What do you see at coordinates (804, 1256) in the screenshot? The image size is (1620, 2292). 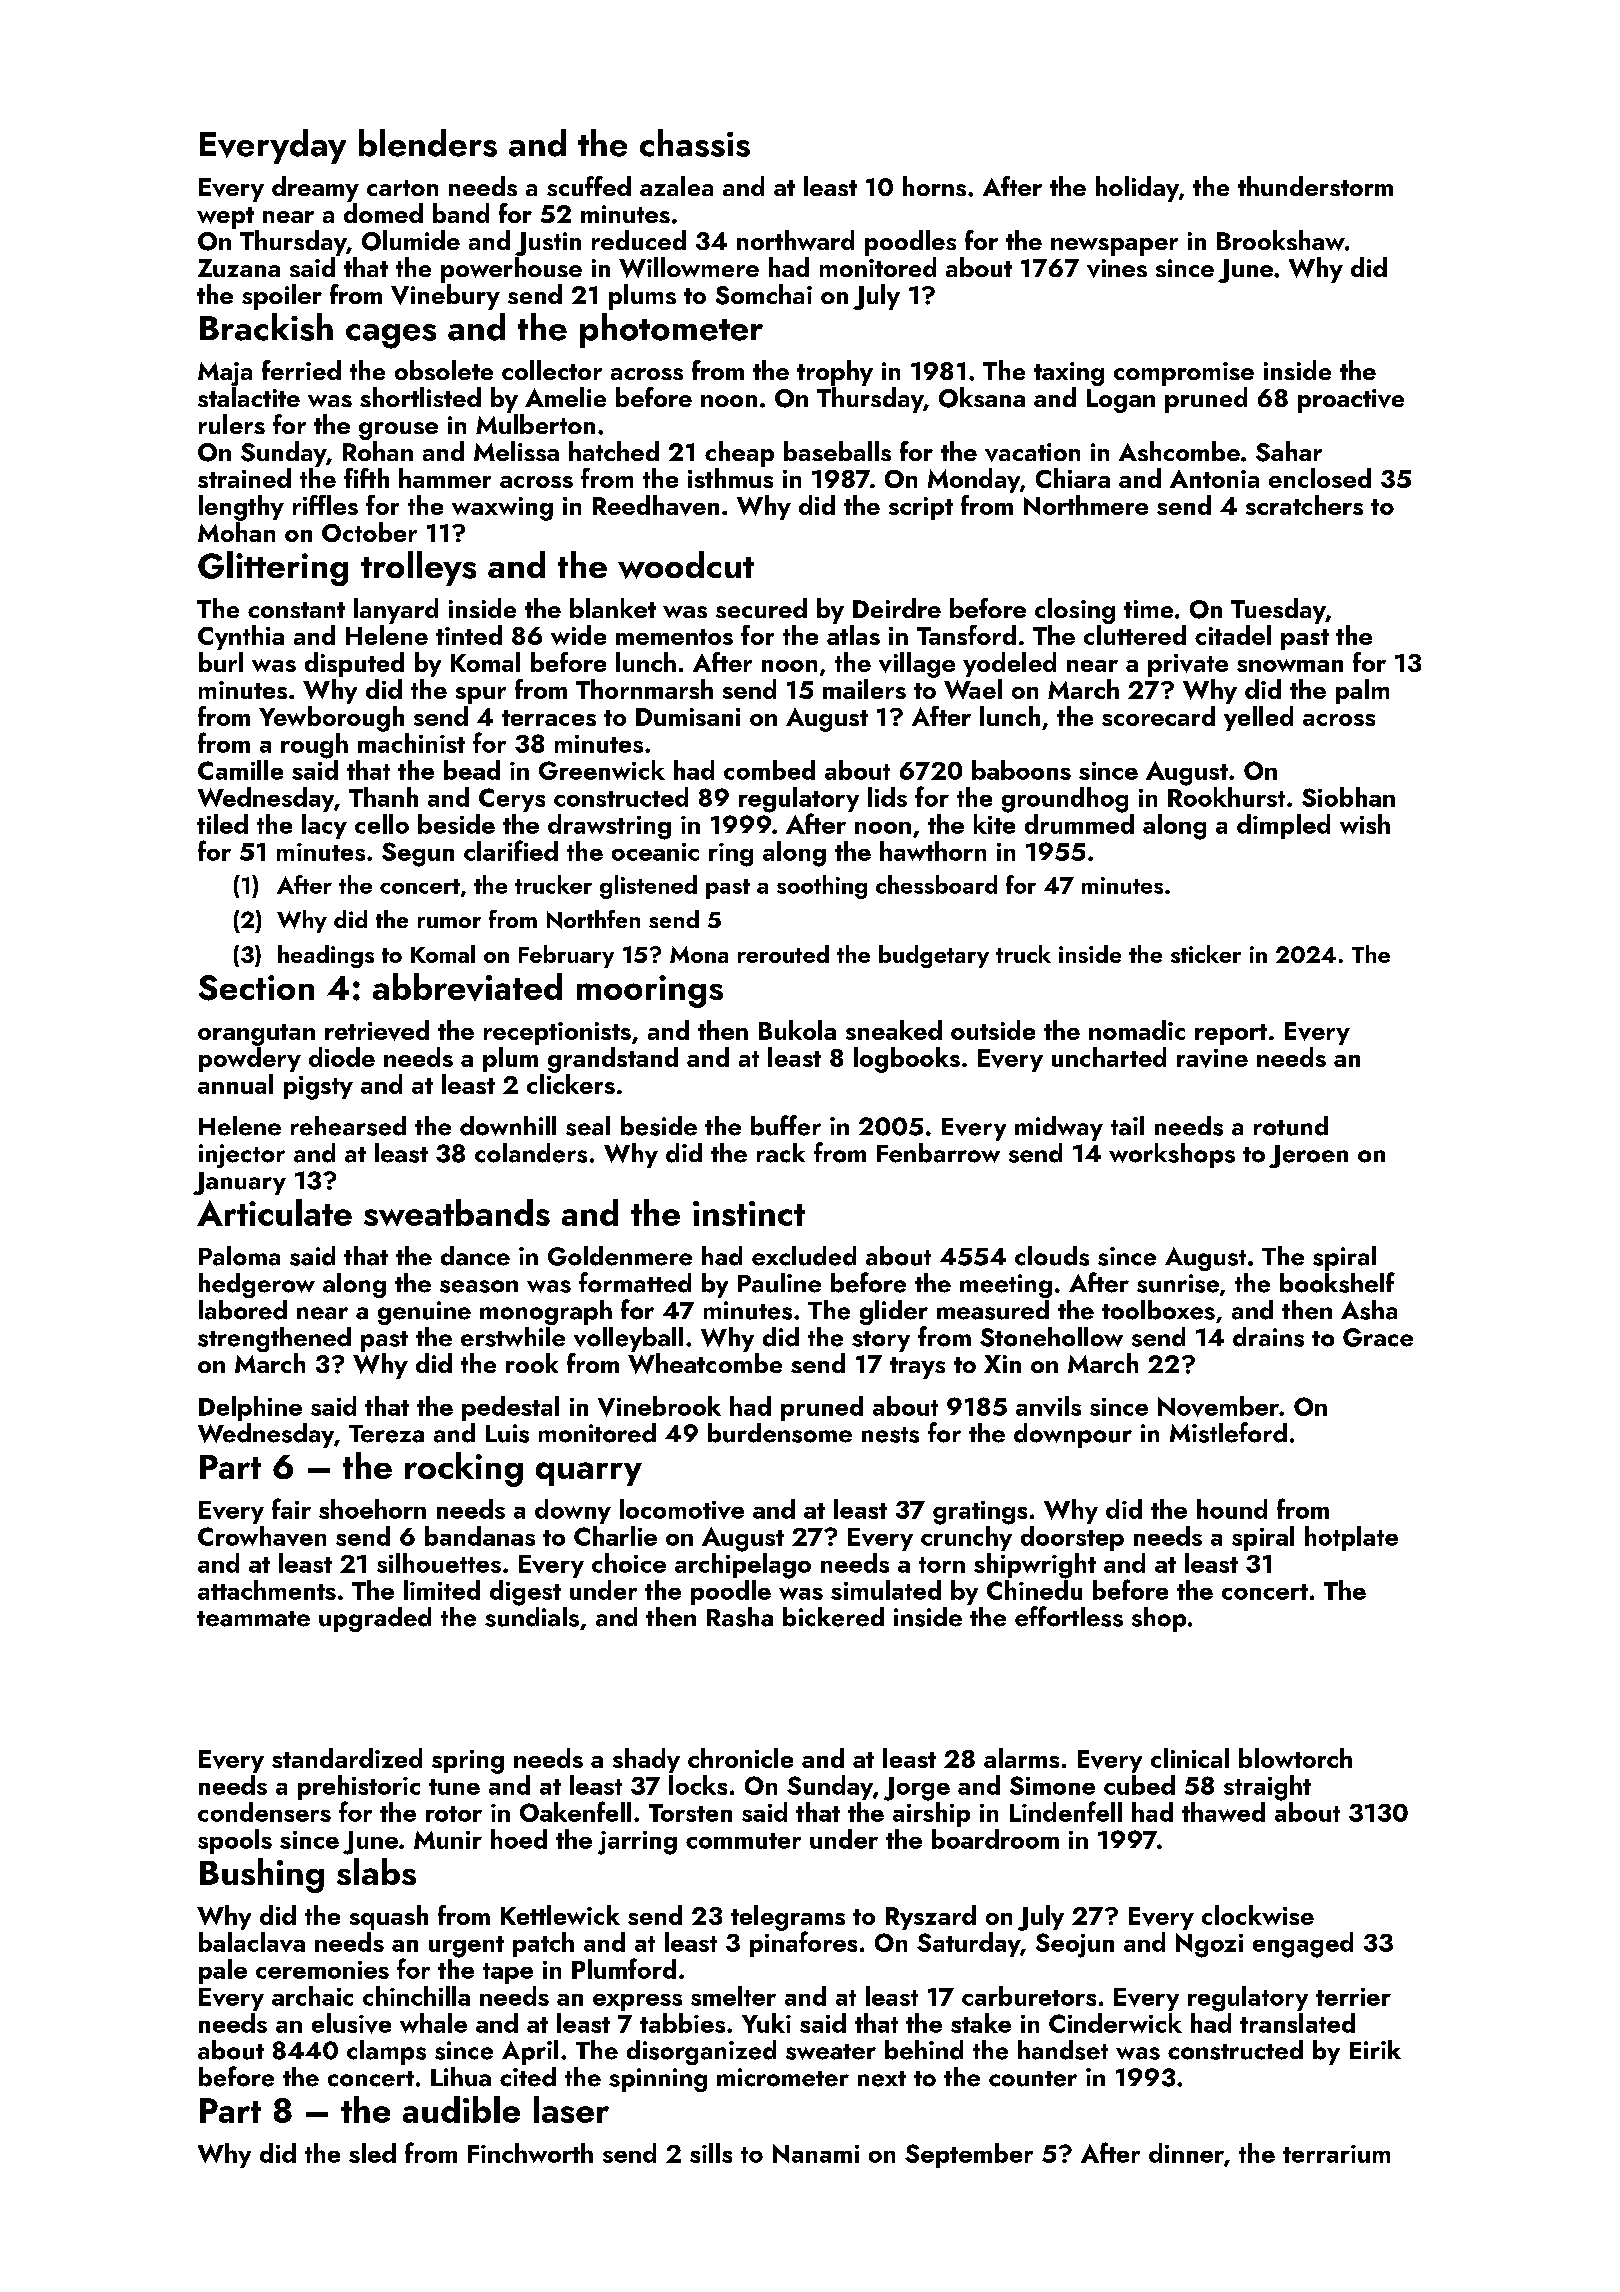 I see `excluded` at bounding box center [804, 1256].
